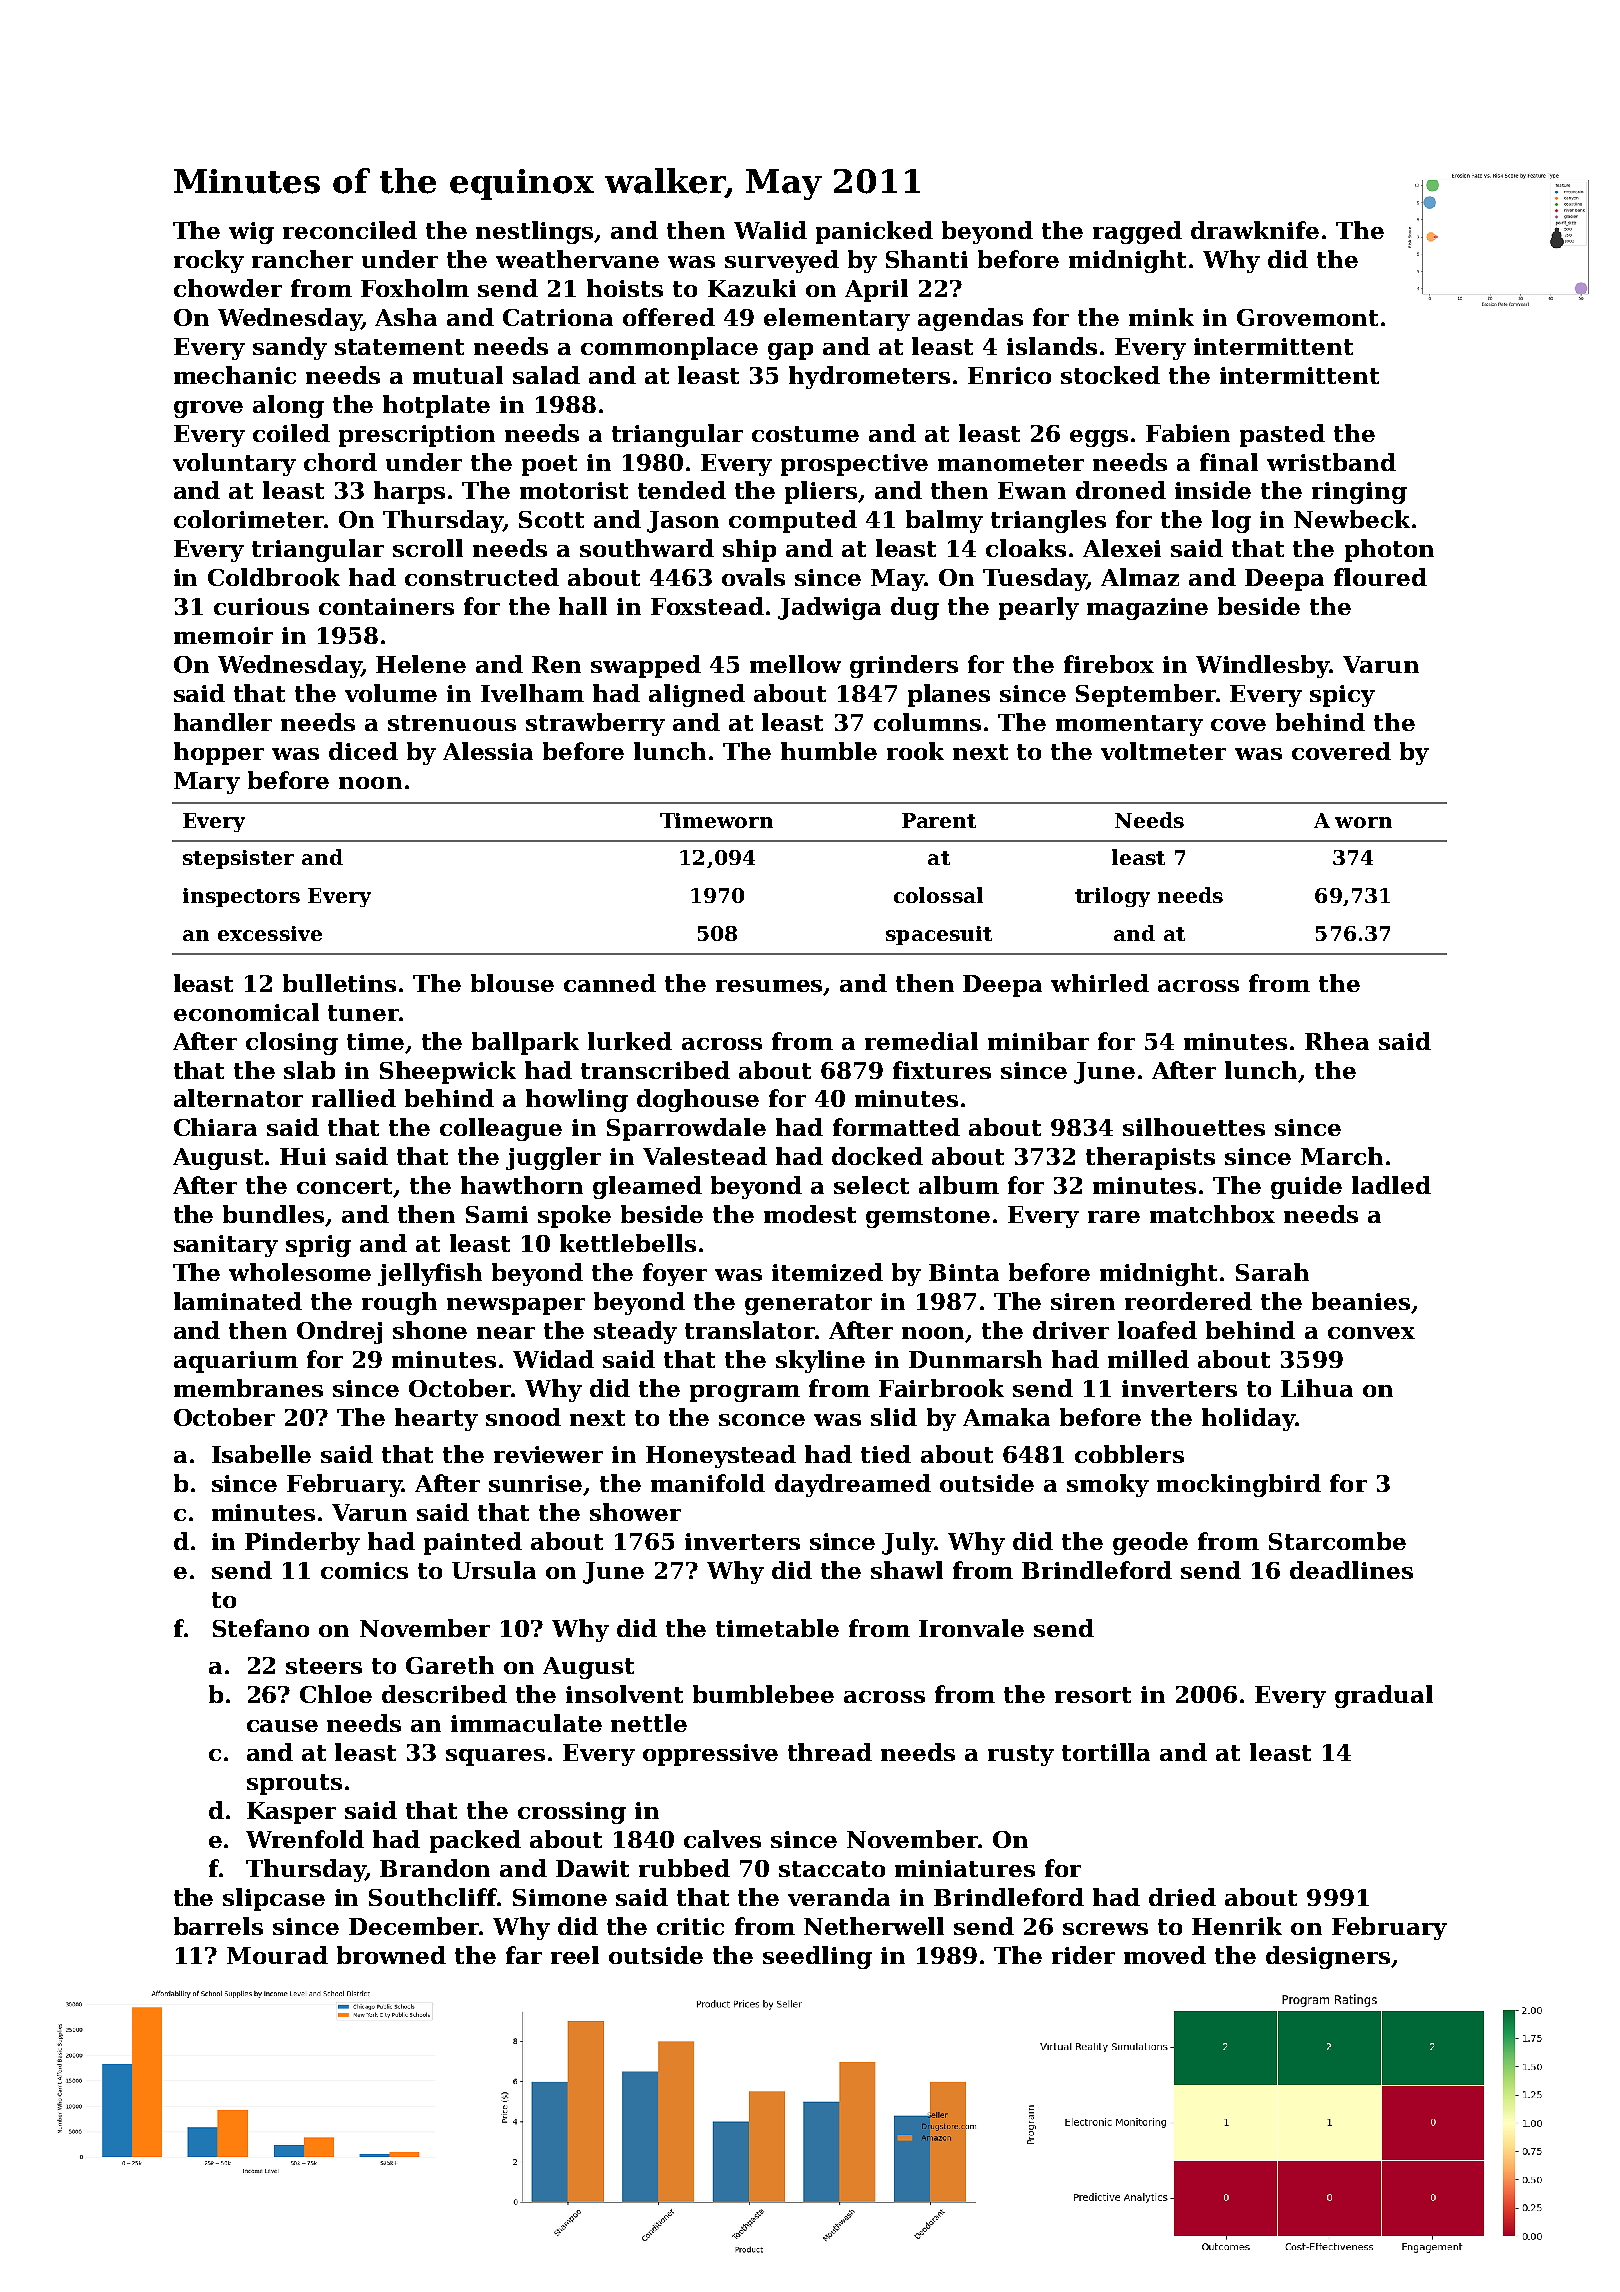 The image size is (1620, 2292). What do you see at coordinates (1337, 1041) in the screenshot?
I see `Rhea` at bounding box center [1337, 1041].
